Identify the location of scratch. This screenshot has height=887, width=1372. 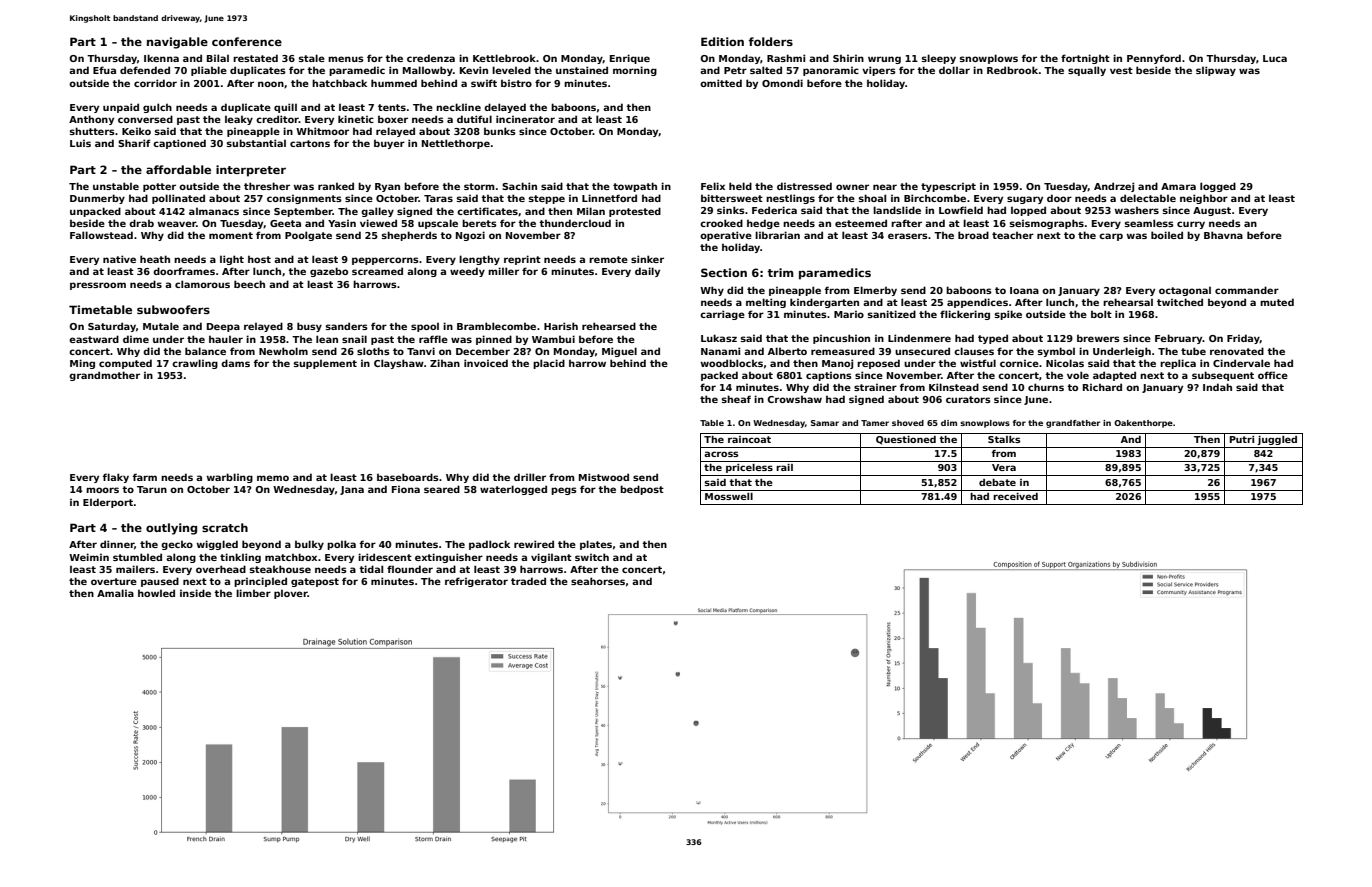
(225, 527).
